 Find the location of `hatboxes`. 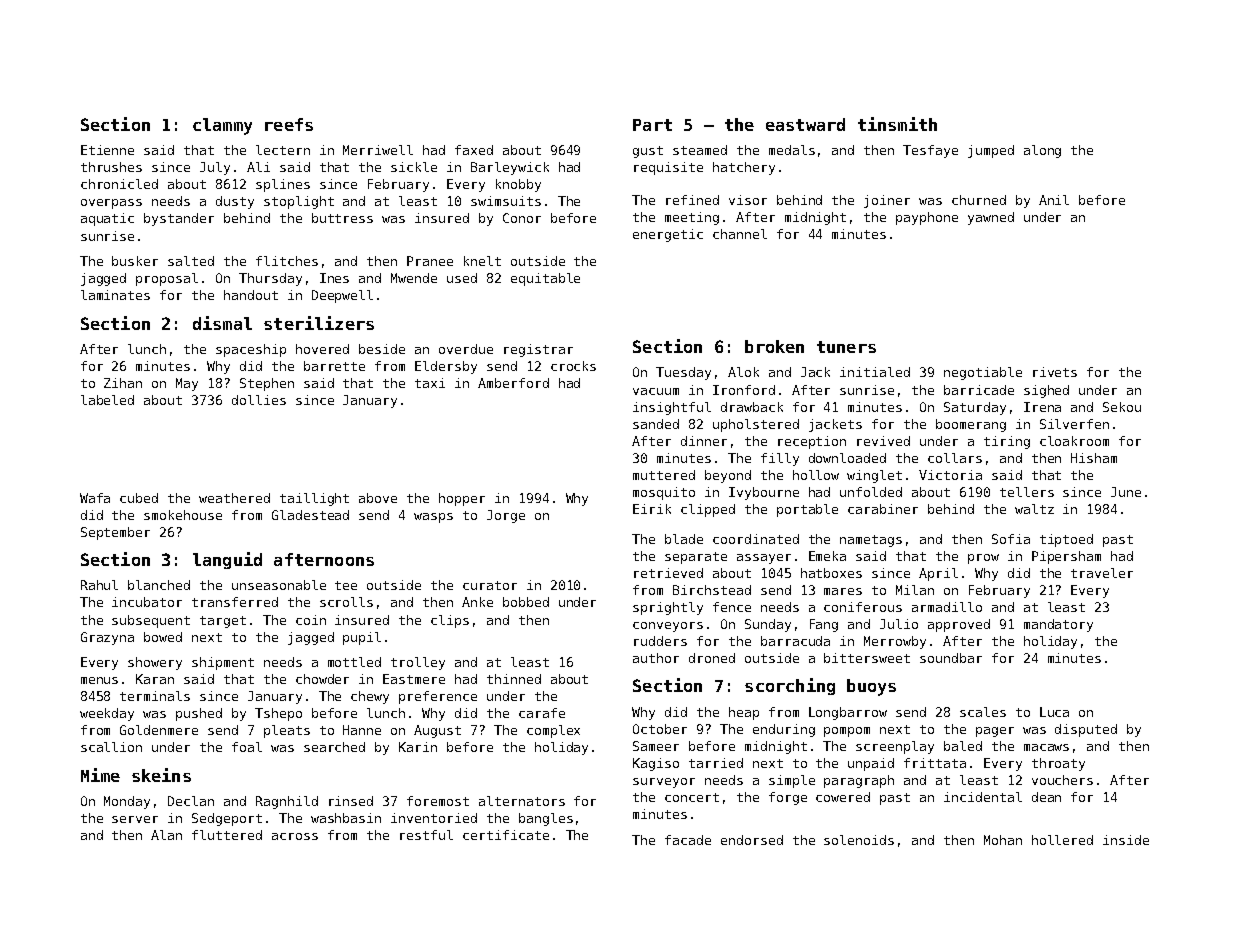

hatboxes is located at coordinates (831, 573).
